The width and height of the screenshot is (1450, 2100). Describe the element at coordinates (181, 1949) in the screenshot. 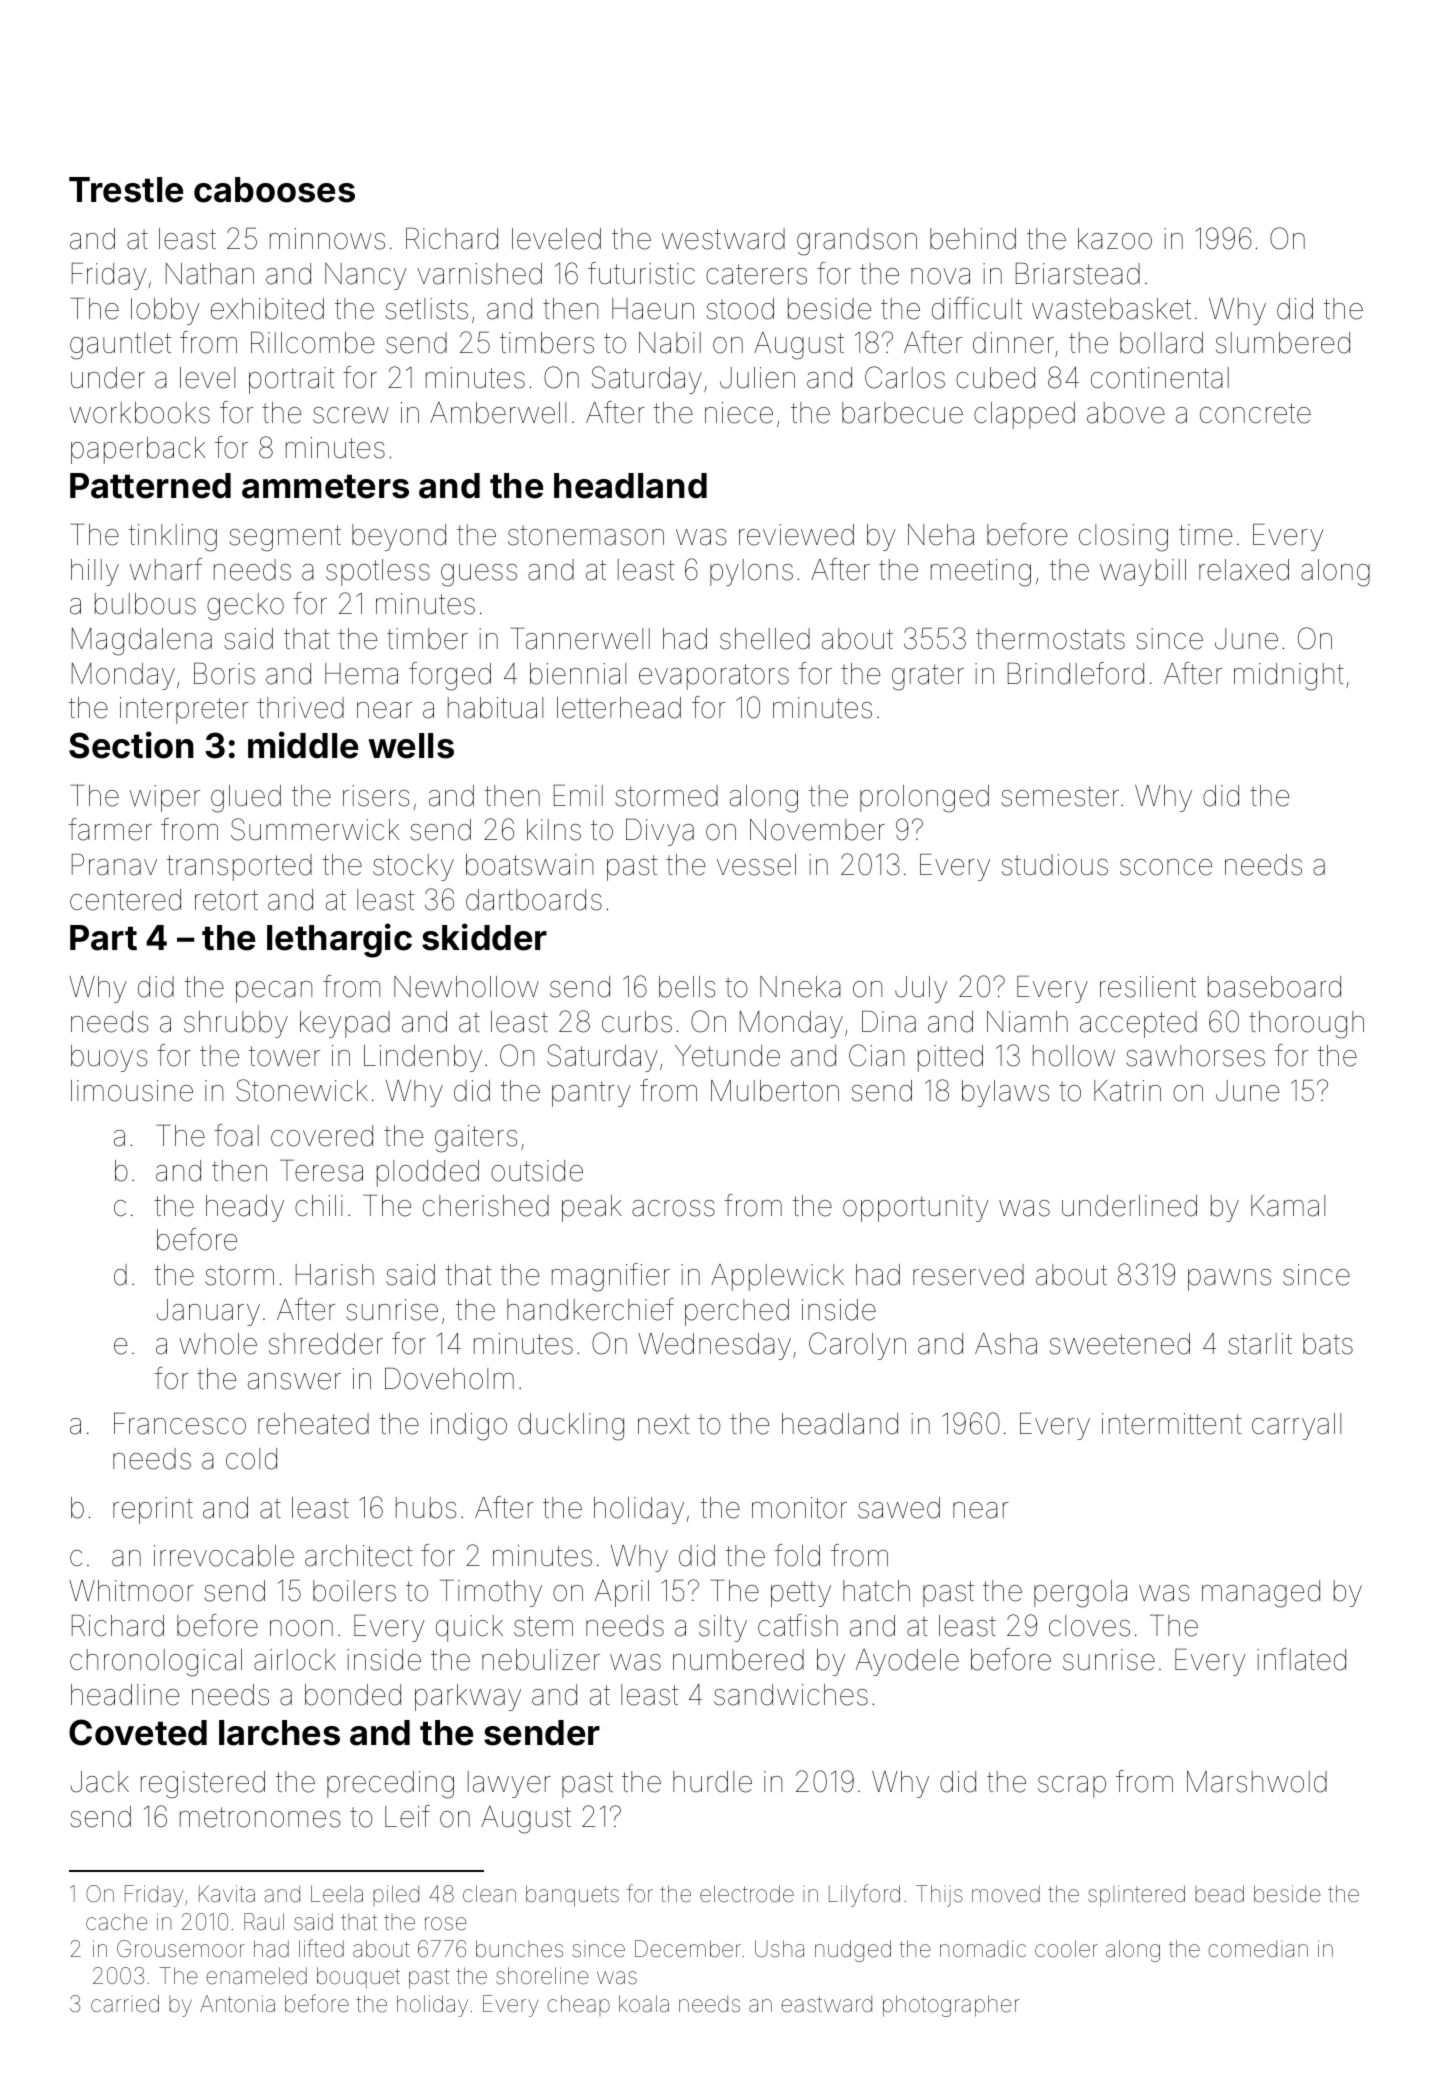

I see `Grousemoor` at that location.
